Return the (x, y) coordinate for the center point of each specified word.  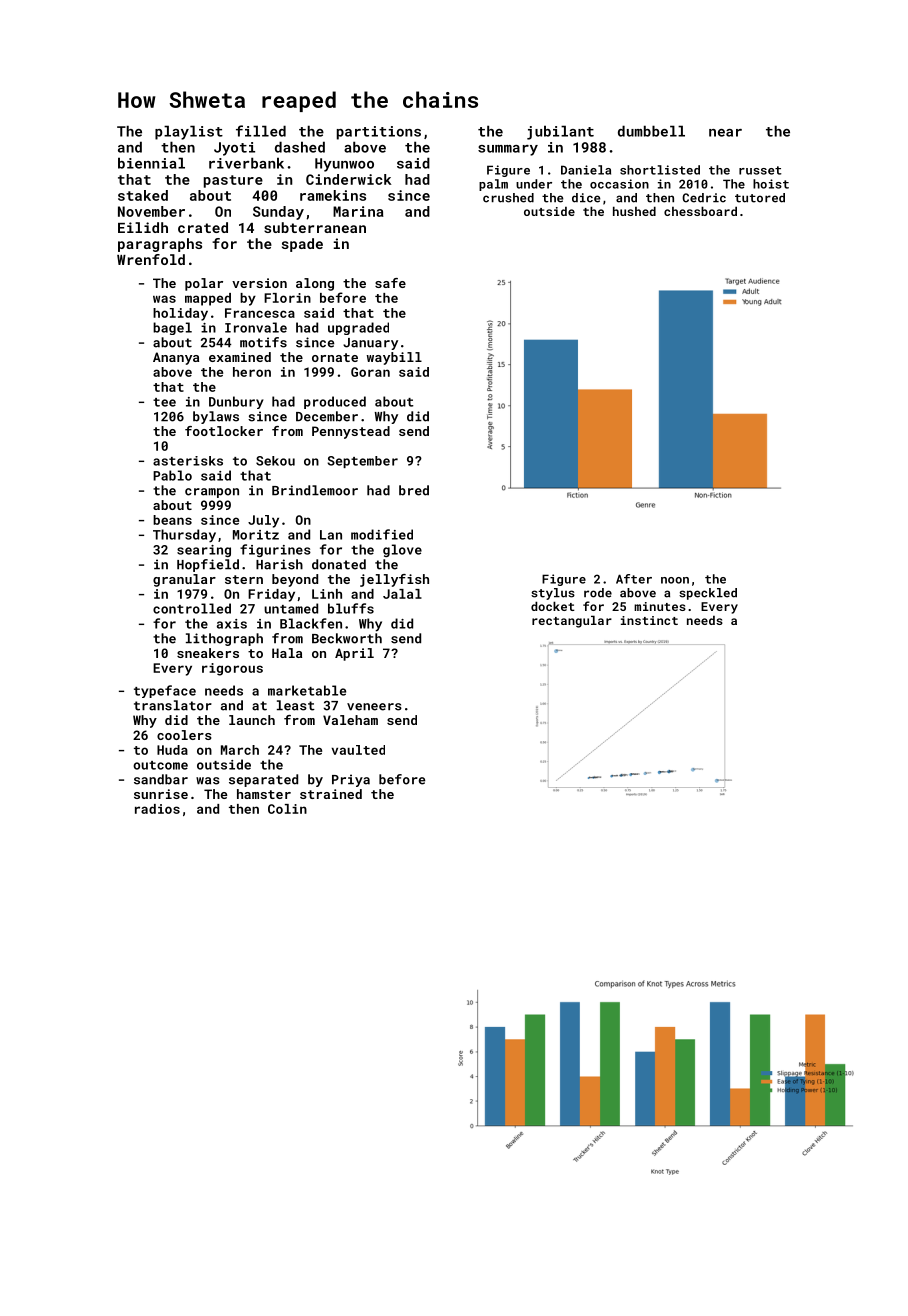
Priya (351, 780)
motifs (263, 342)
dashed (300, 147)
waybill (394, 358)
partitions (379, 133)
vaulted (358, 750)
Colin (287, 809)
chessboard (700, 211)
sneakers (208, 653)
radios (157, 809)
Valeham (350, 720)
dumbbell (651, 131)
